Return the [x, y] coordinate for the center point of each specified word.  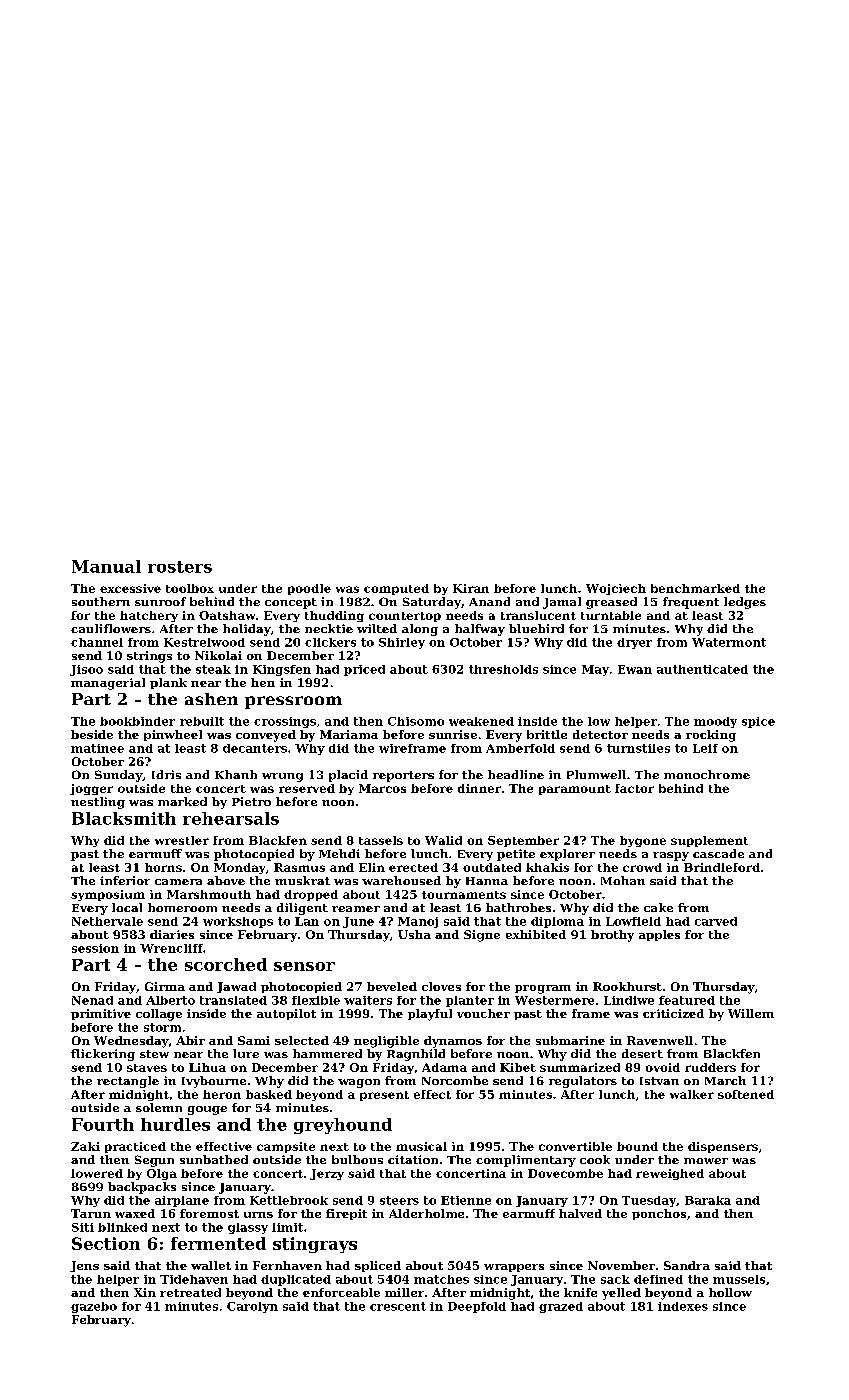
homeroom [182, 907]
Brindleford [722, 867]
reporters [403, 776]
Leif [705, 748]
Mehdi [339, 853]
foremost [209, 1213]
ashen [211, 699]
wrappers [514, 1268]
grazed [561, 1307]
